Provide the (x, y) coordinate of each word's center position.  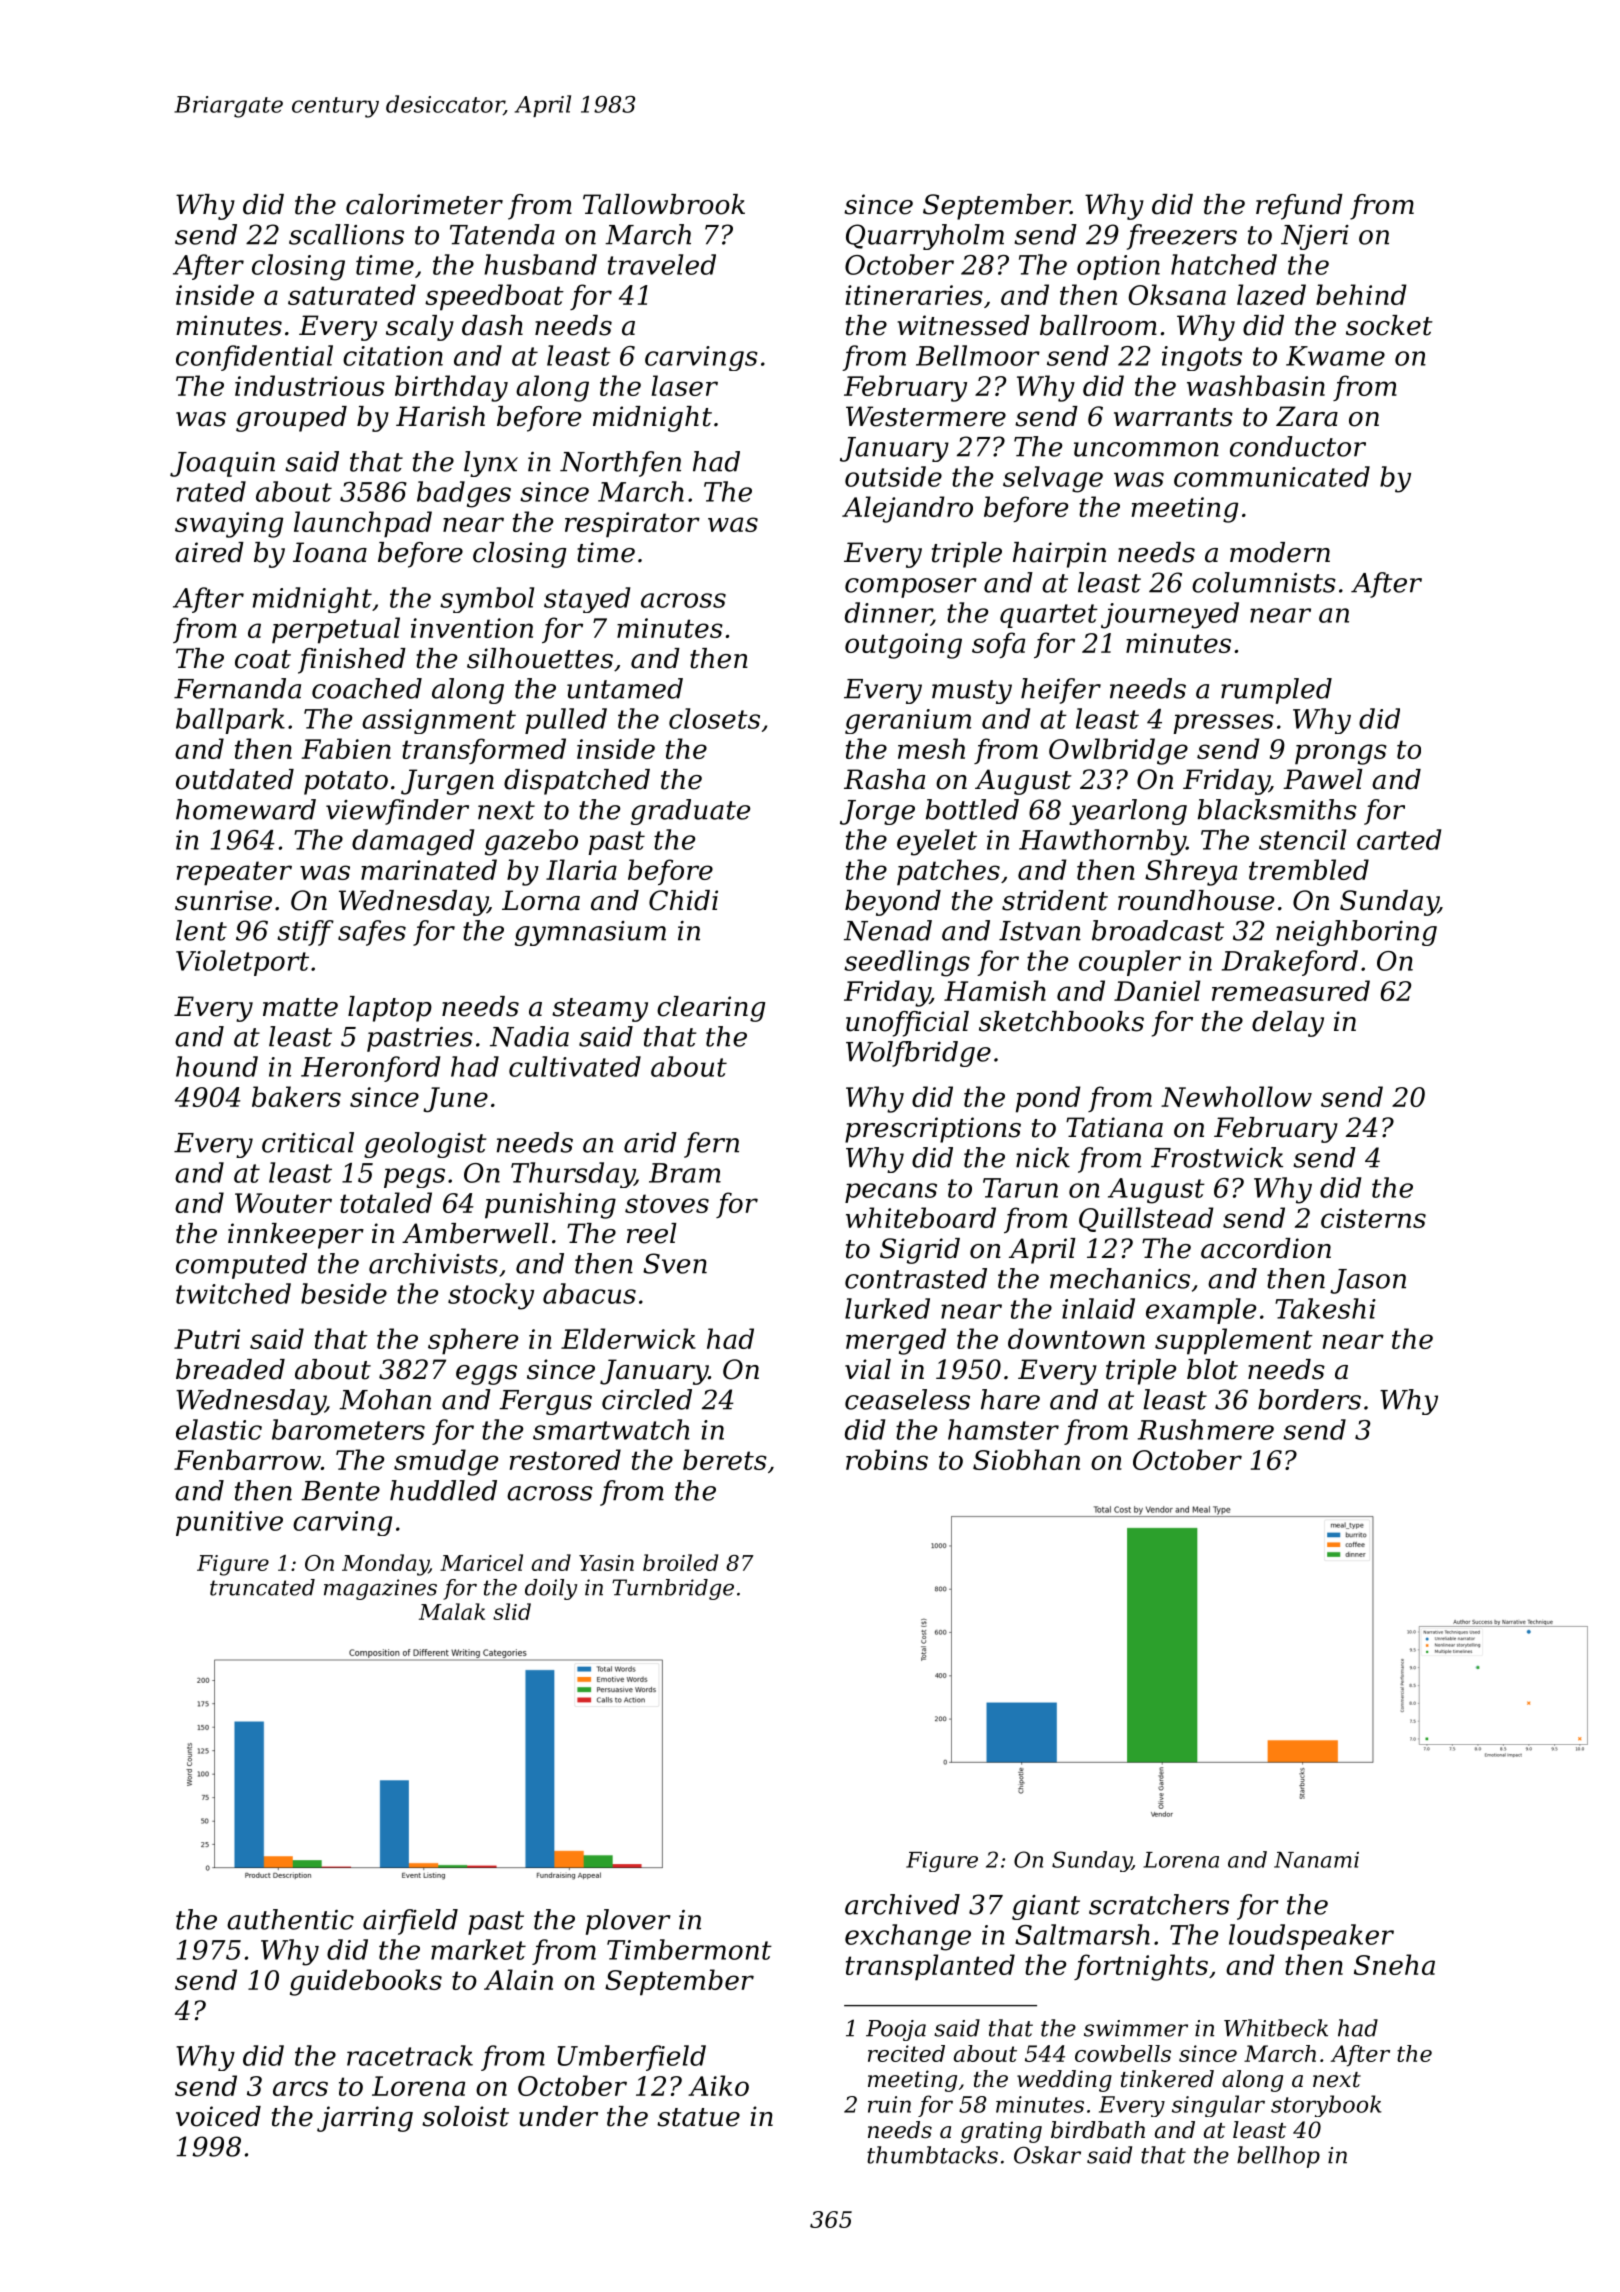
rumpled (1276, 691)
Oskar (1047, 2155)
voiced (218, 2116)
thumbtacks (932, 2155)
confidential (254, 358)
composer (911, 588)
